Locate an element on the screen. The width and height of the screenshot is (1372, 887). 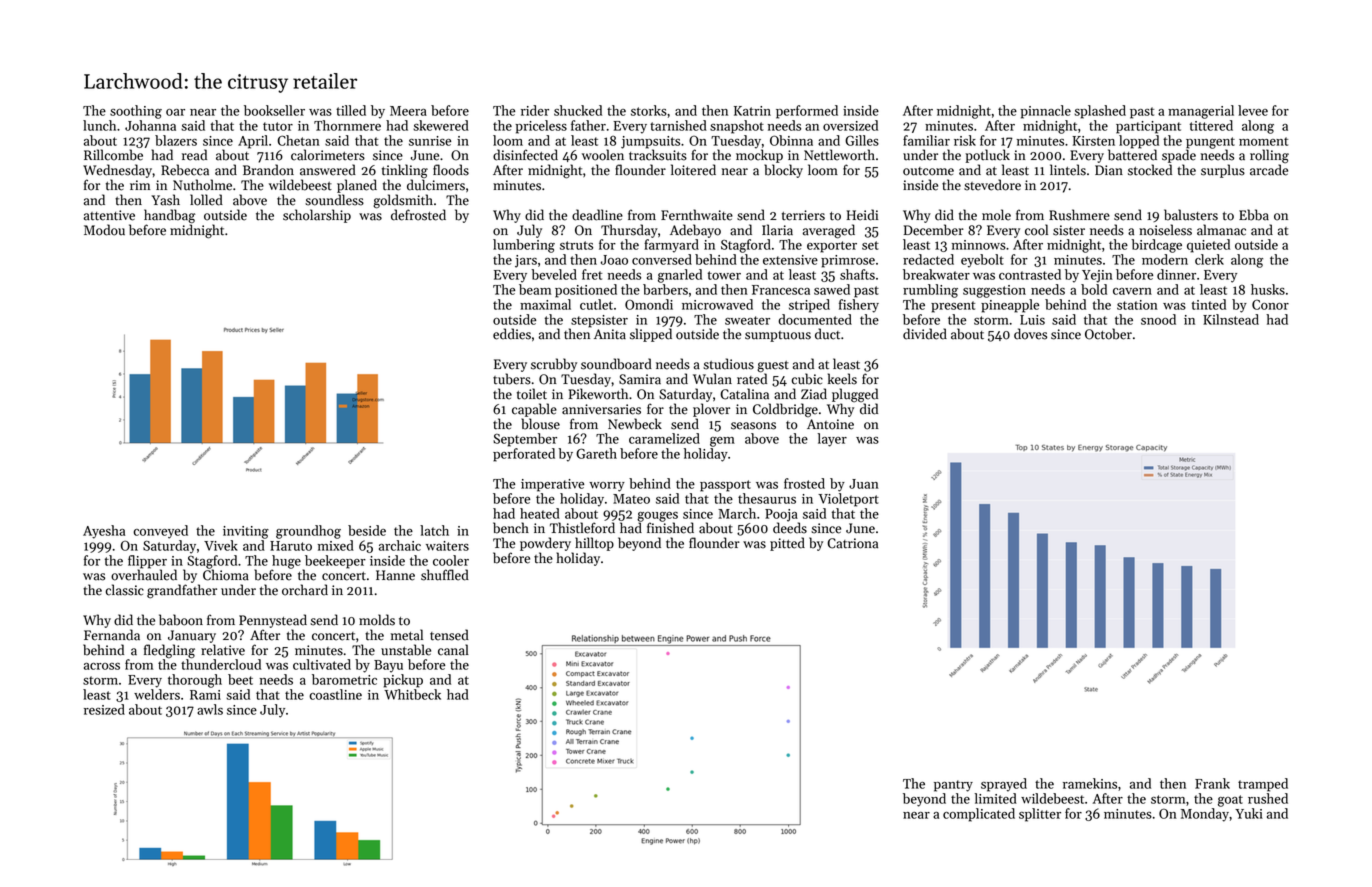
pinnacle is located at coordinates (1045, 112).
